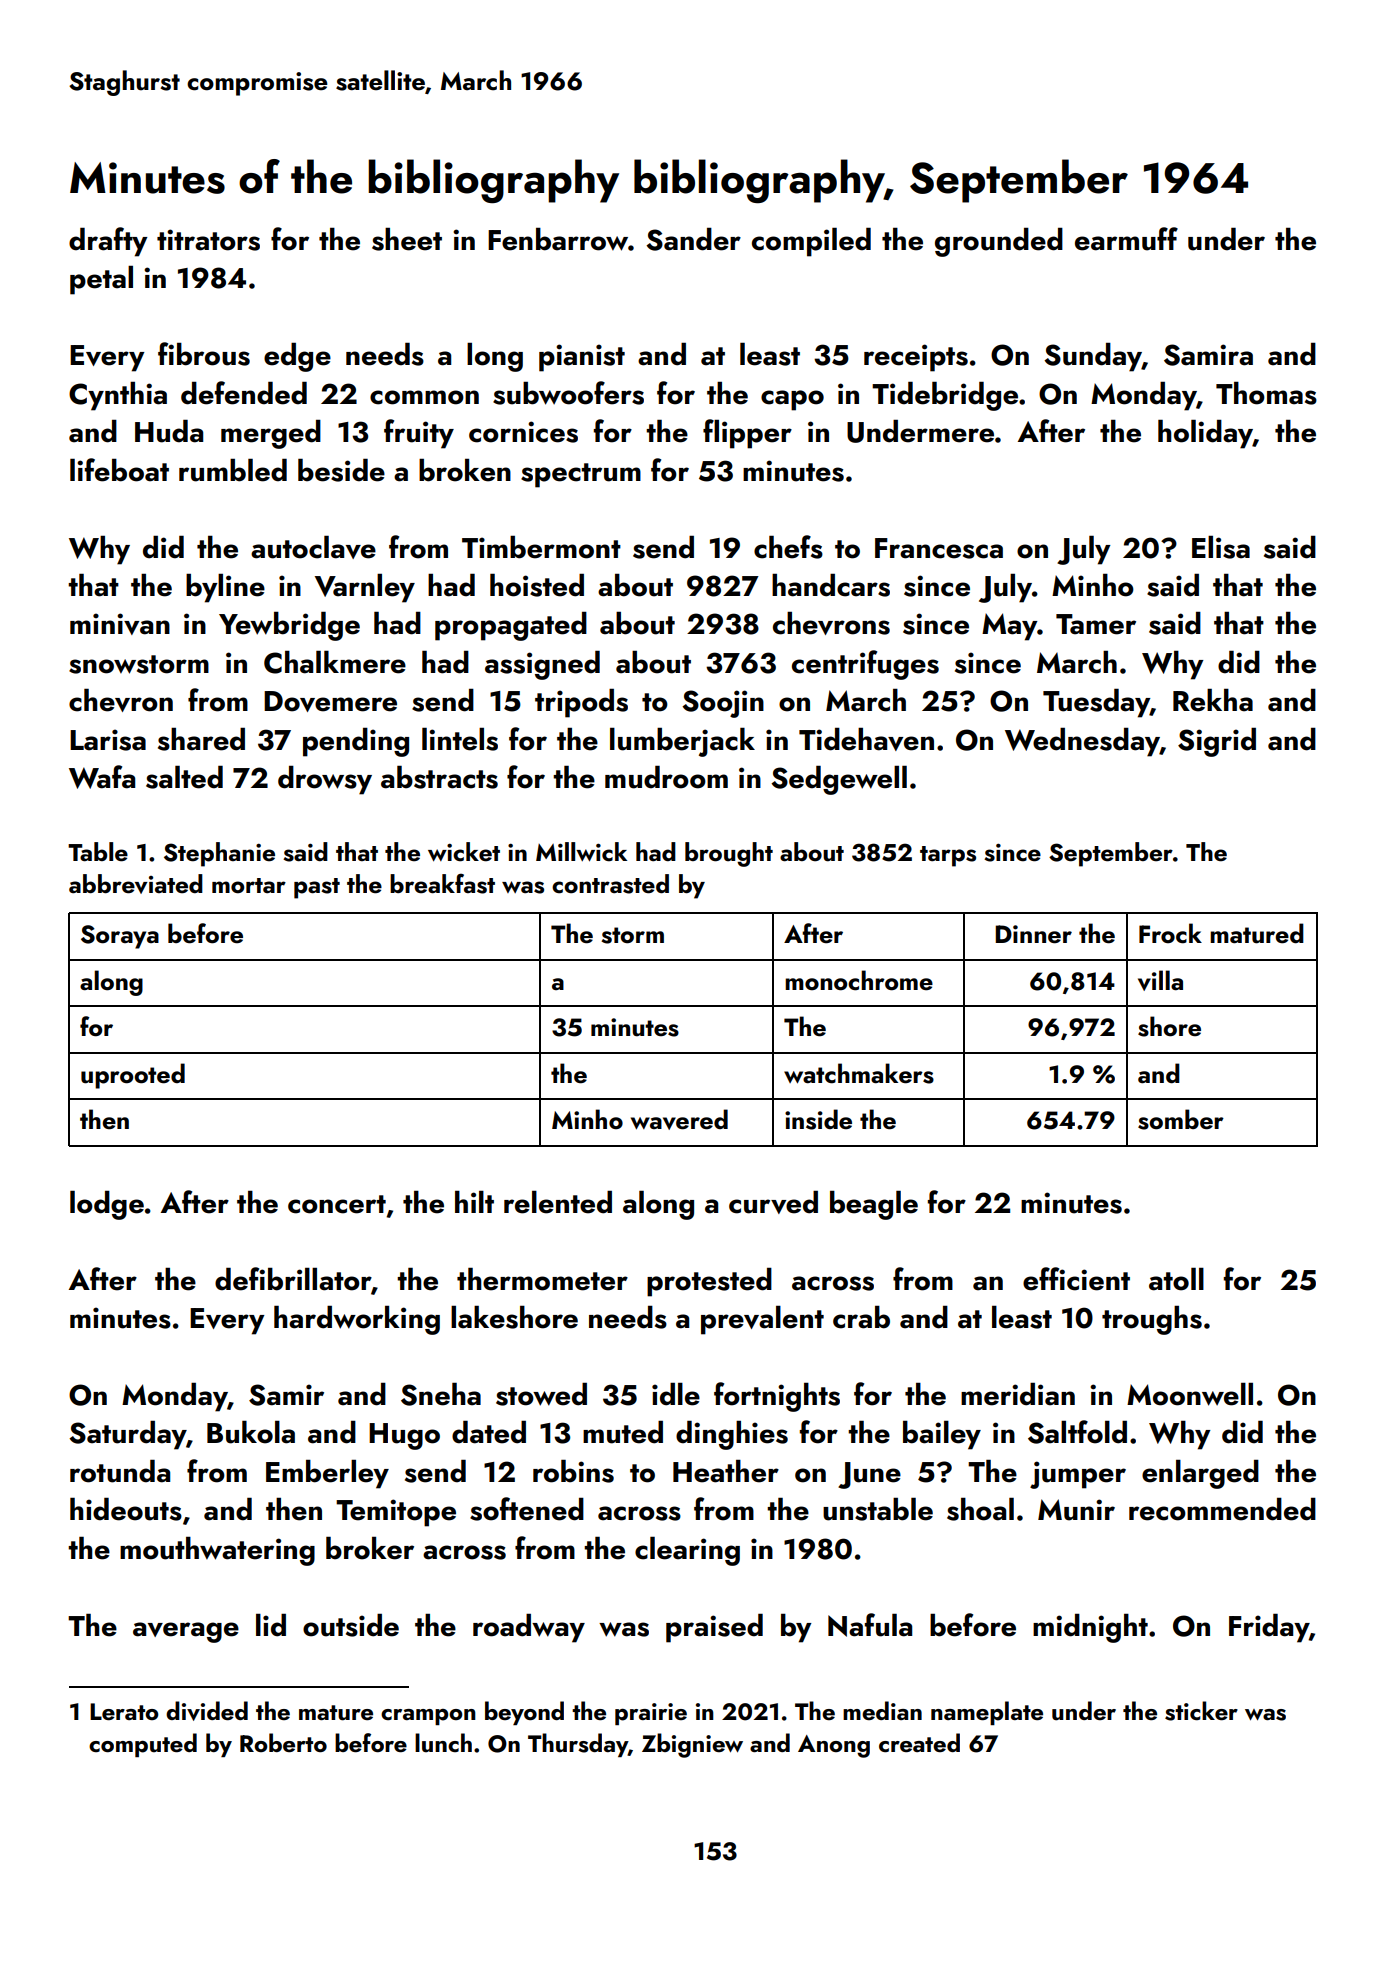 The image size is (1386, 1969). I want to click on rumbled, so click(233, 470).
